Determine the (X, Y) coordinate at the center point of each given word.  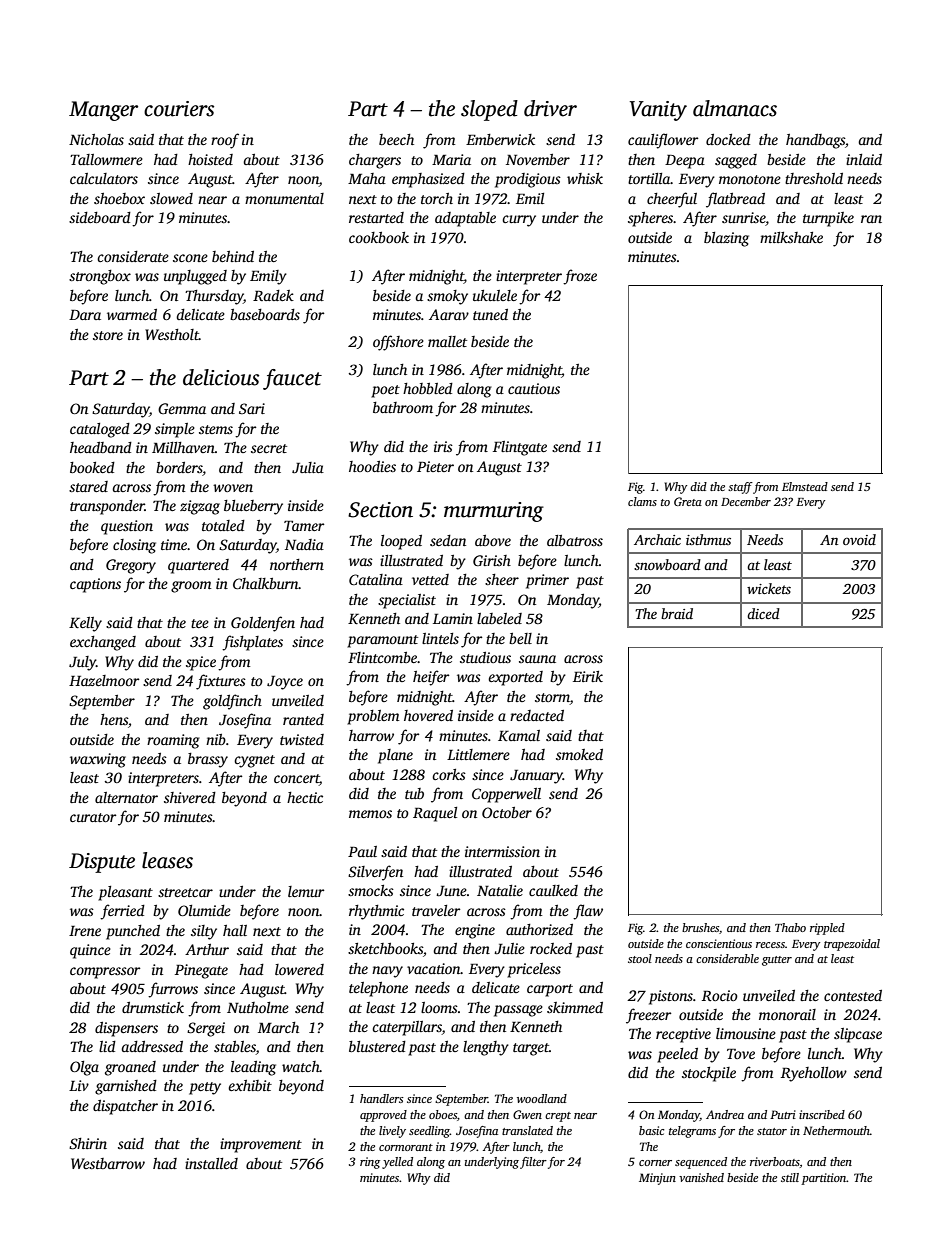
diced (763, 613)
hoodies (372, 466)
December (746, 501)
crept (558, 1117)
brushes (700, 927)
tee (200, 623)
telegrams (692, 1132)
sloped (489, 110)
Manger (103, 111)
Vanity (658, 111)
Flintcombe (382, 657)
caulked (553, 890)
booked (92, 467)
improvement (261, 1145)
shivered (190, 797)
